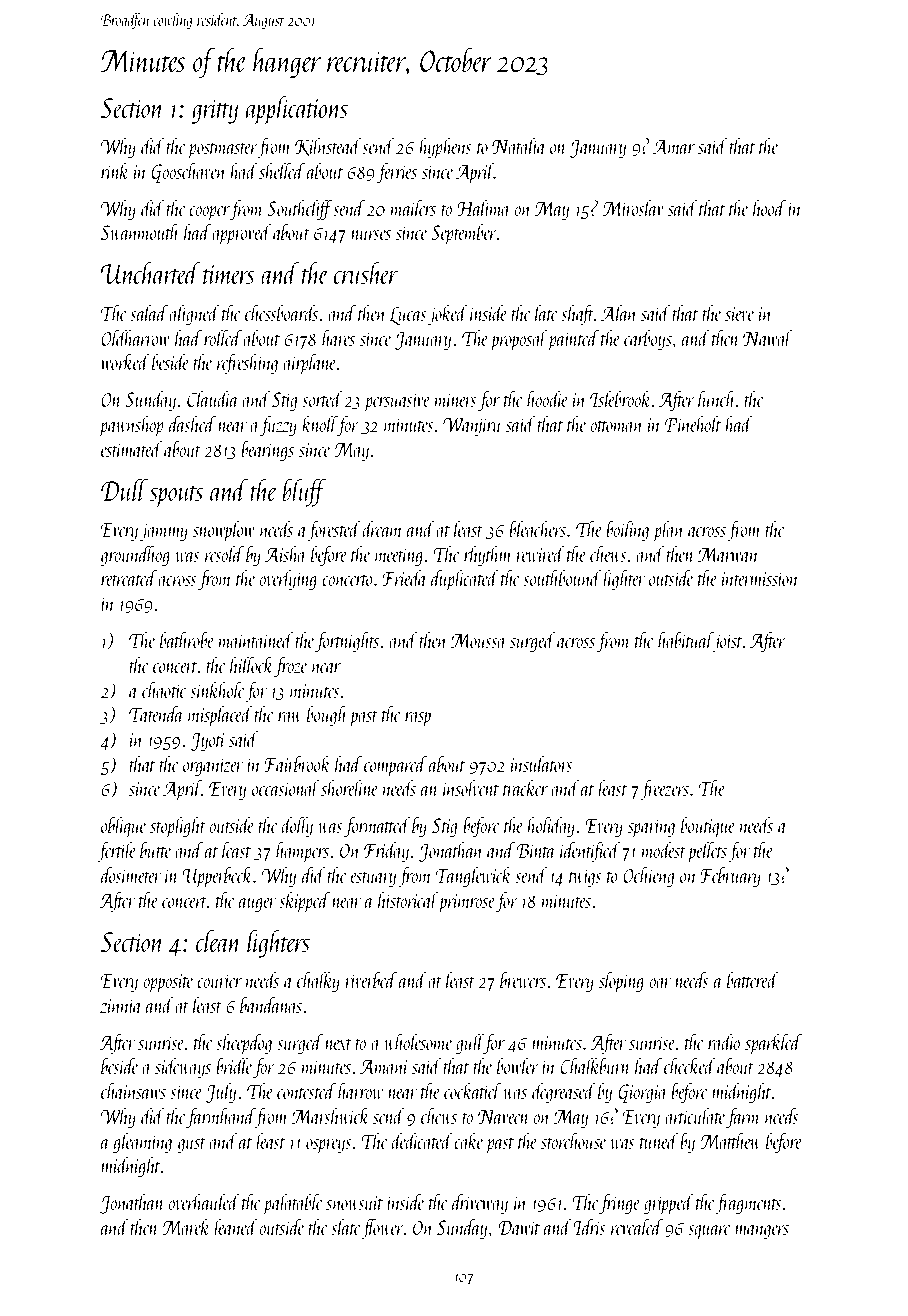 The height and width of the screenshot is (1316, 908). What do you see at coordinates (382, 528) in the screenshot?
I see `dream` at bounding box center [382, 528].
